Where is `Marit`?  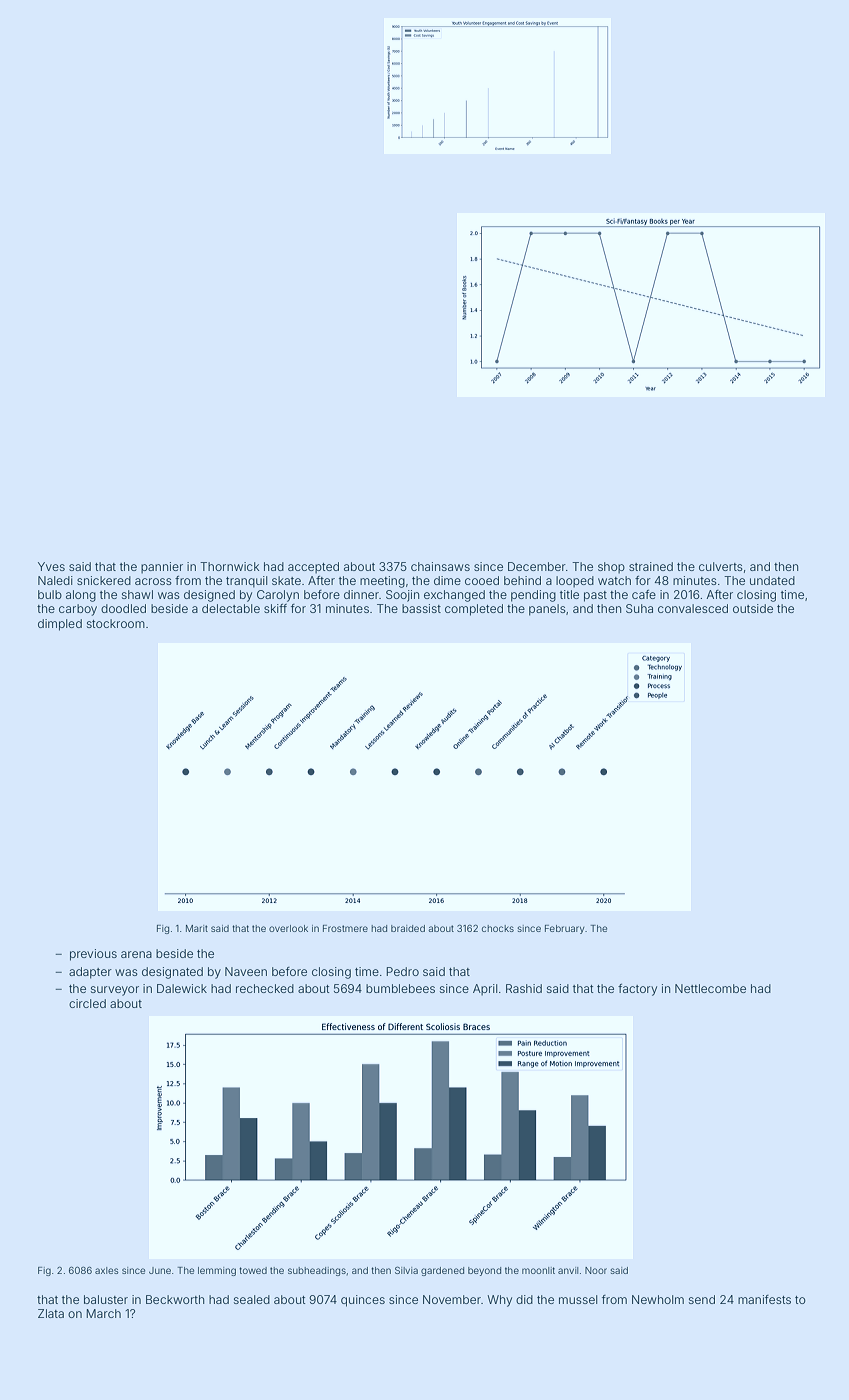 Marit is located at coordinates (197, 928).
